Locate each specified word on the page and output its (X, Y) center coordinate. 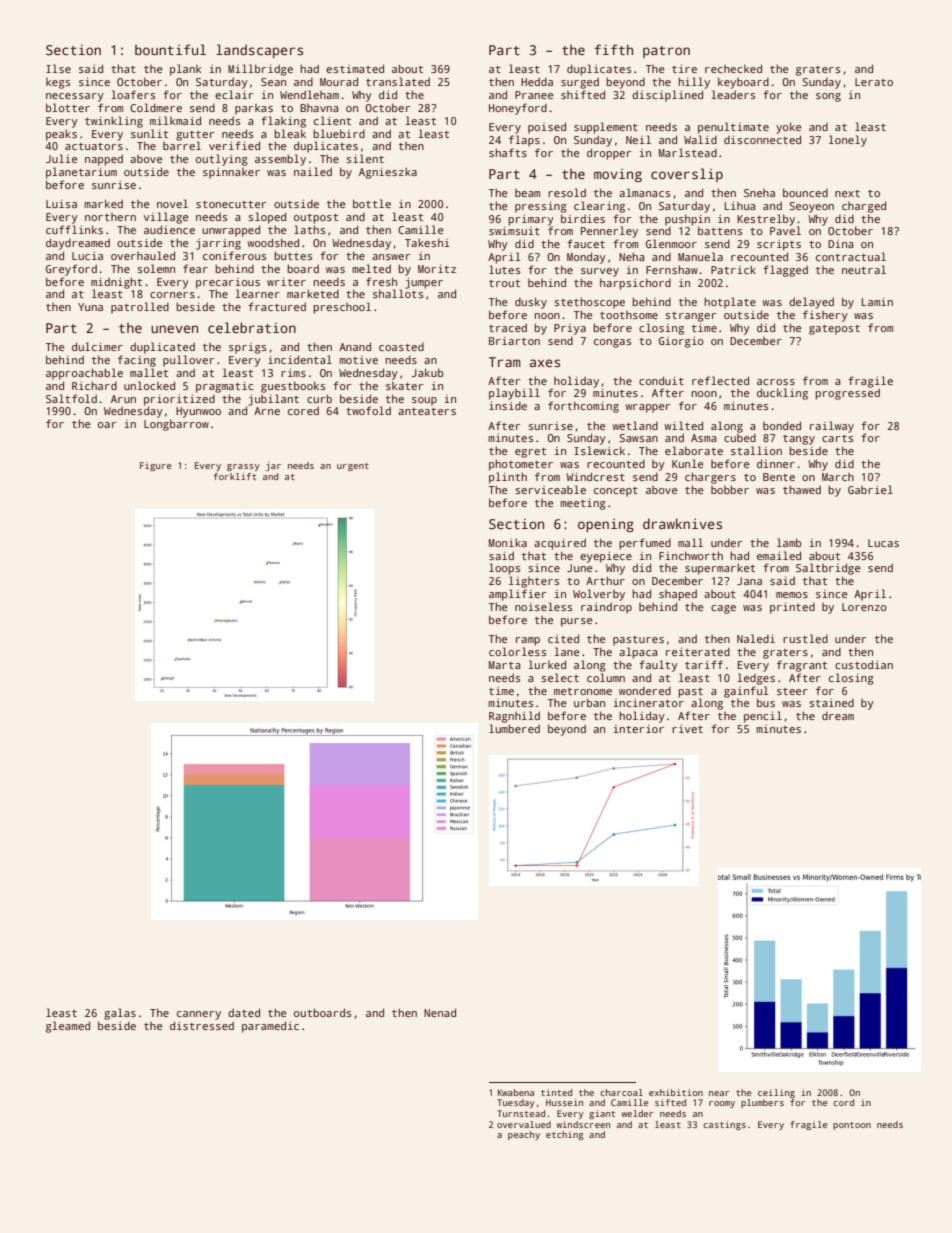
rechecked (733, 68)
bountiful (170, 49)
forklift (235, 476)
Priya (570, 329)
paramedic (270, 1027)
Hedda (537, 81)
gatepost (834, 330)
